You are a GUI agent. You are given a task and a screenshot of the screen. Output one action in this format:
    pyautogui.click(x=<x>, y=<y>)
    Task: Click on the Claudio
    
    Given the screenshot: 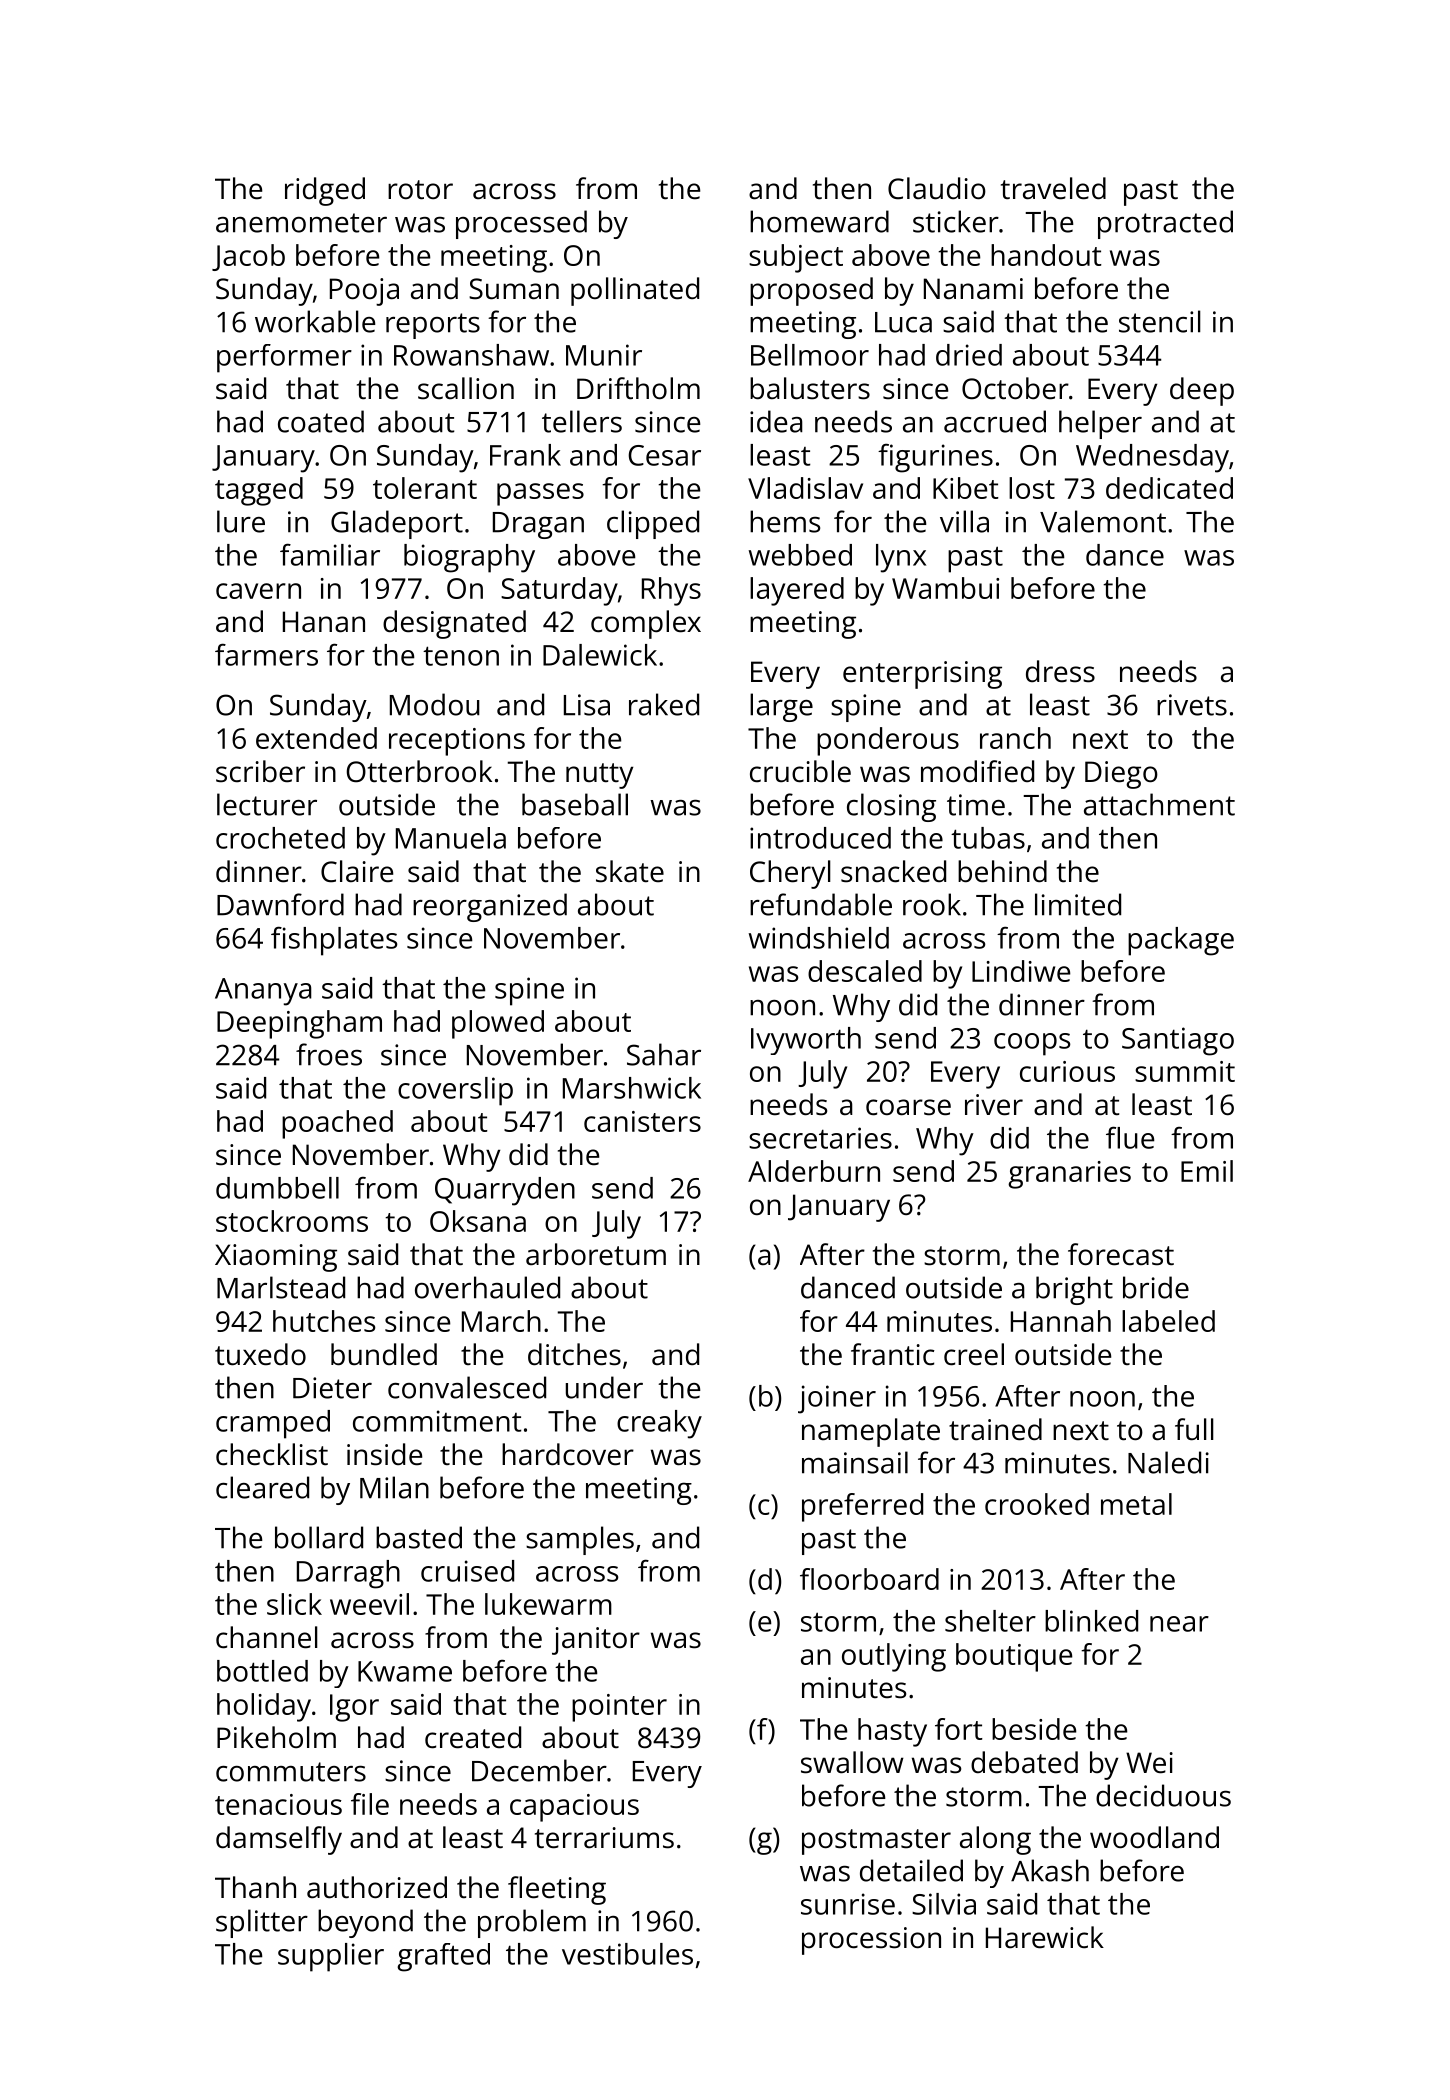 What is the action you would take?
    pyautogui.click(x=937, y=188)
